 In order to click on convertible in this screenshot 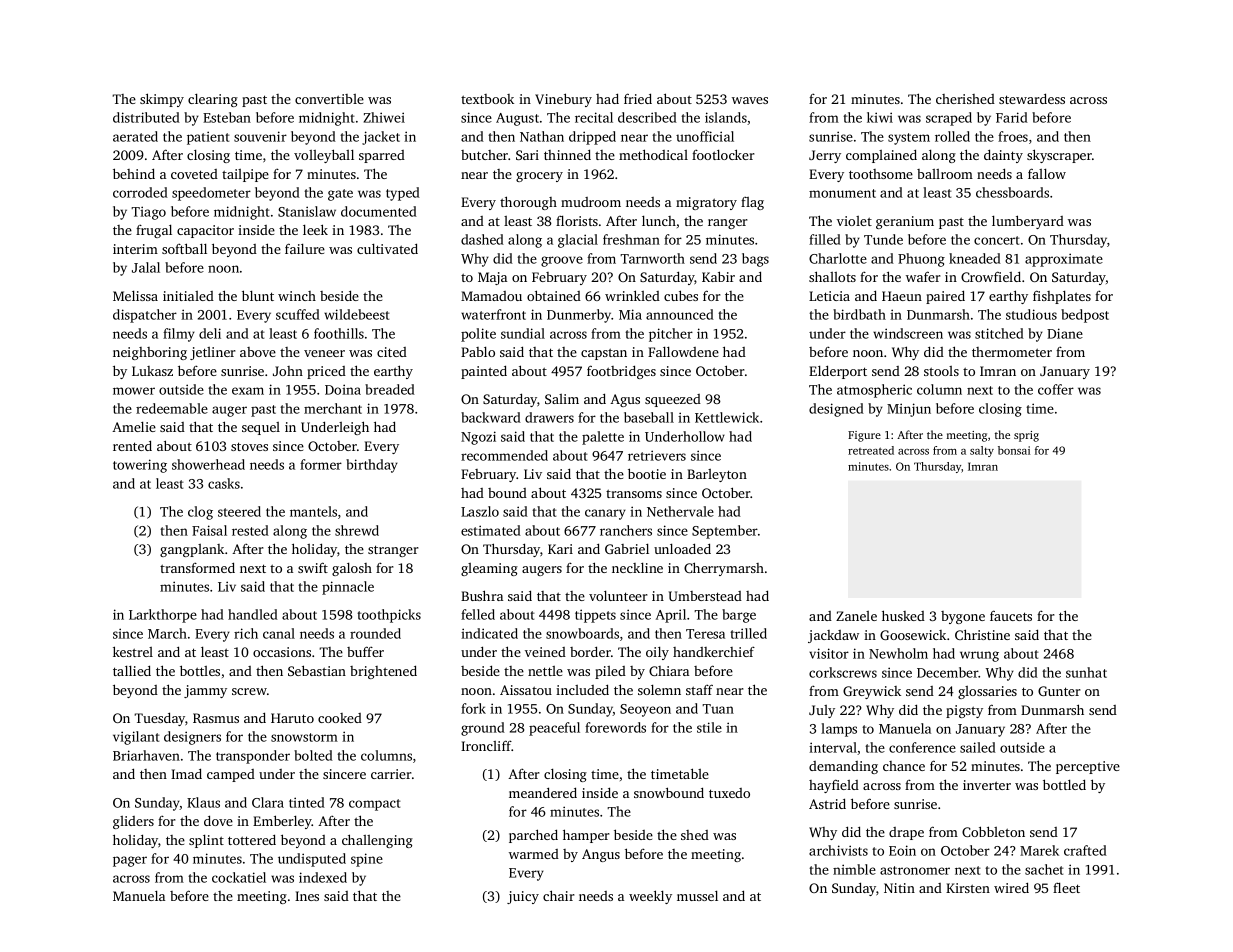, I will do `click(329, 99)`.
